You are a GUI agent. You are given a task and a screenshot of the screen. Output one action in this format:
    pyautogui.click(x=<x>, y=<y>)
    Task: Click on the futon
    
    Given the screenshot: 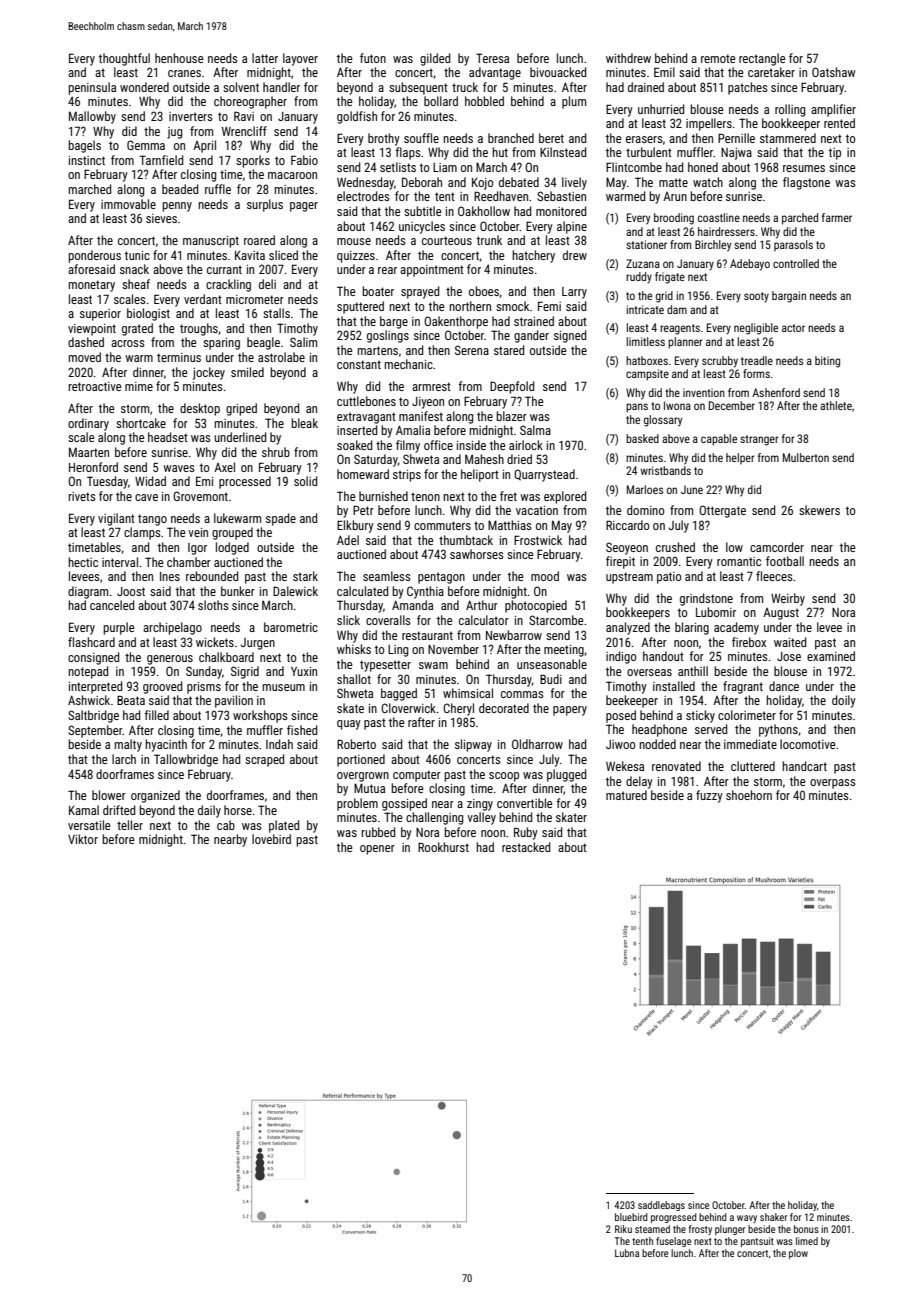 What is the action you would take?
    pyautogui.click(x=373, y=58)
